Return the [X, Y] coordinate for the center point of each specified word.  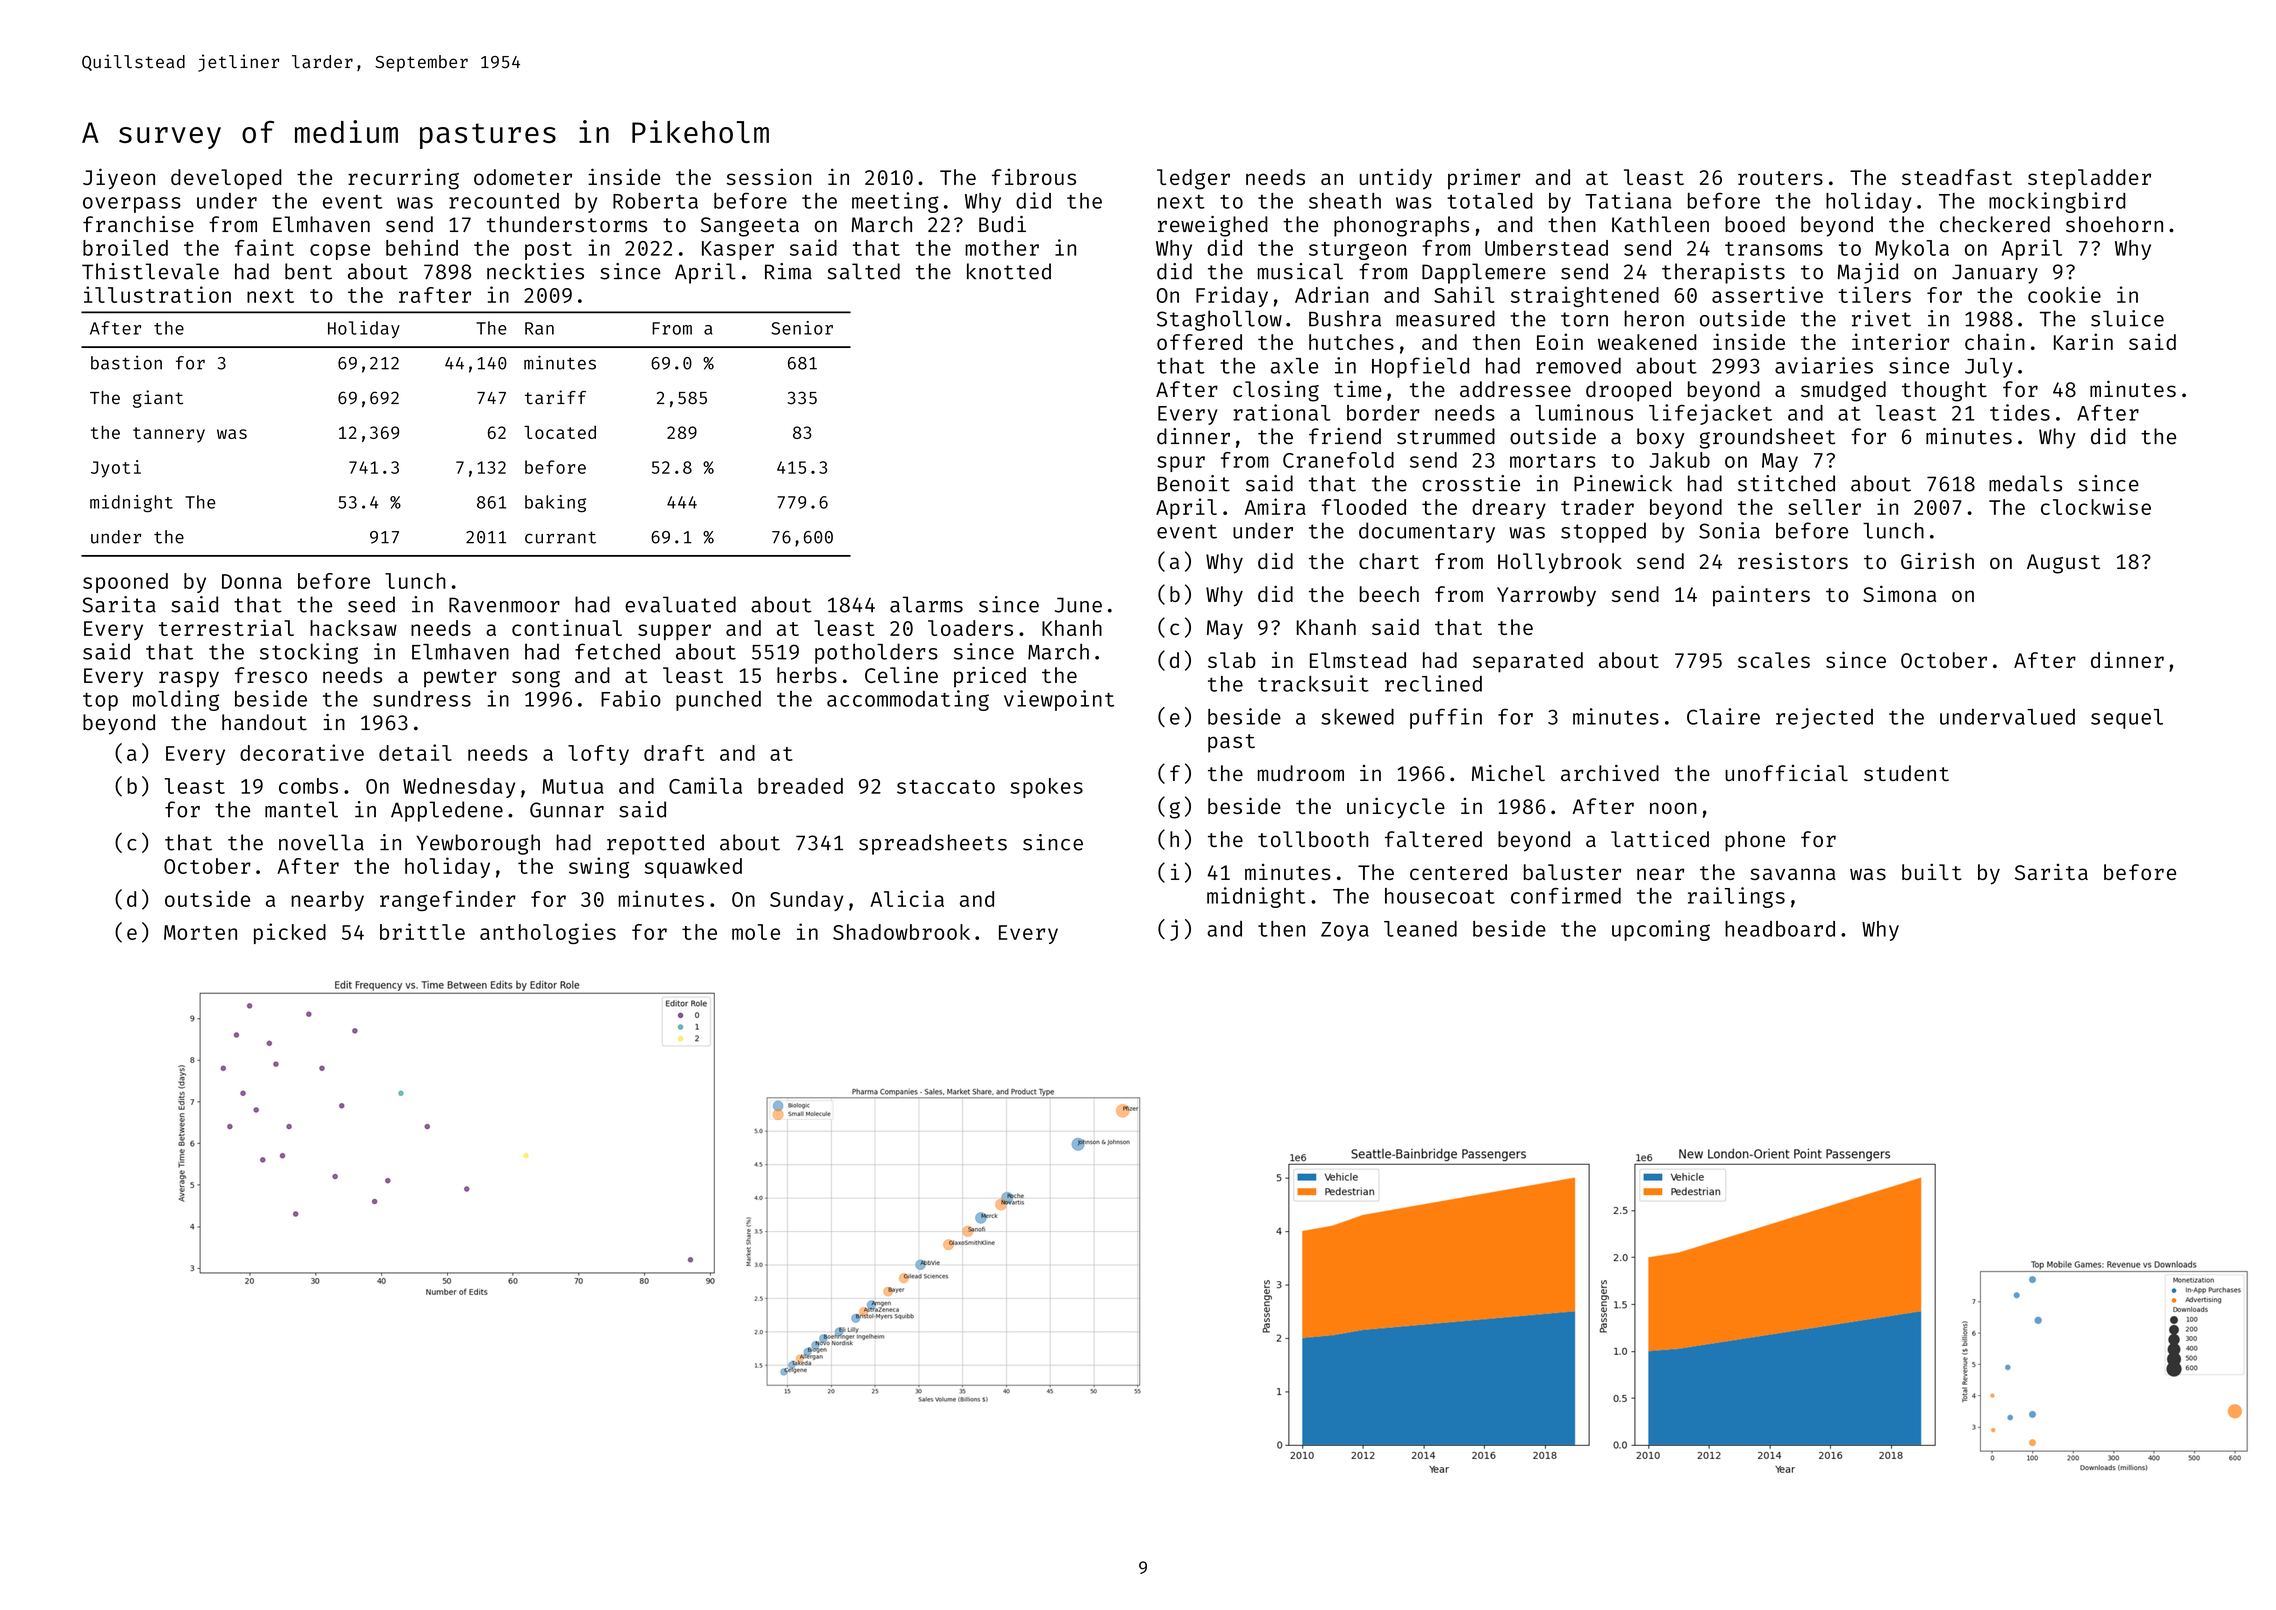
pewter [460, 678]
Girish [1937, 560]
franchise [138, 224]
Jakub [1679, 460]
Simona [1899, 593]
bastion [126, 362]
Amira [1275, 506]
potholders [876, 653]
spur [1181, 464]
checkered [1995, 224]
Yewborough [478, 844]
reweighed [1213, 226]
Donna [252, 581]
